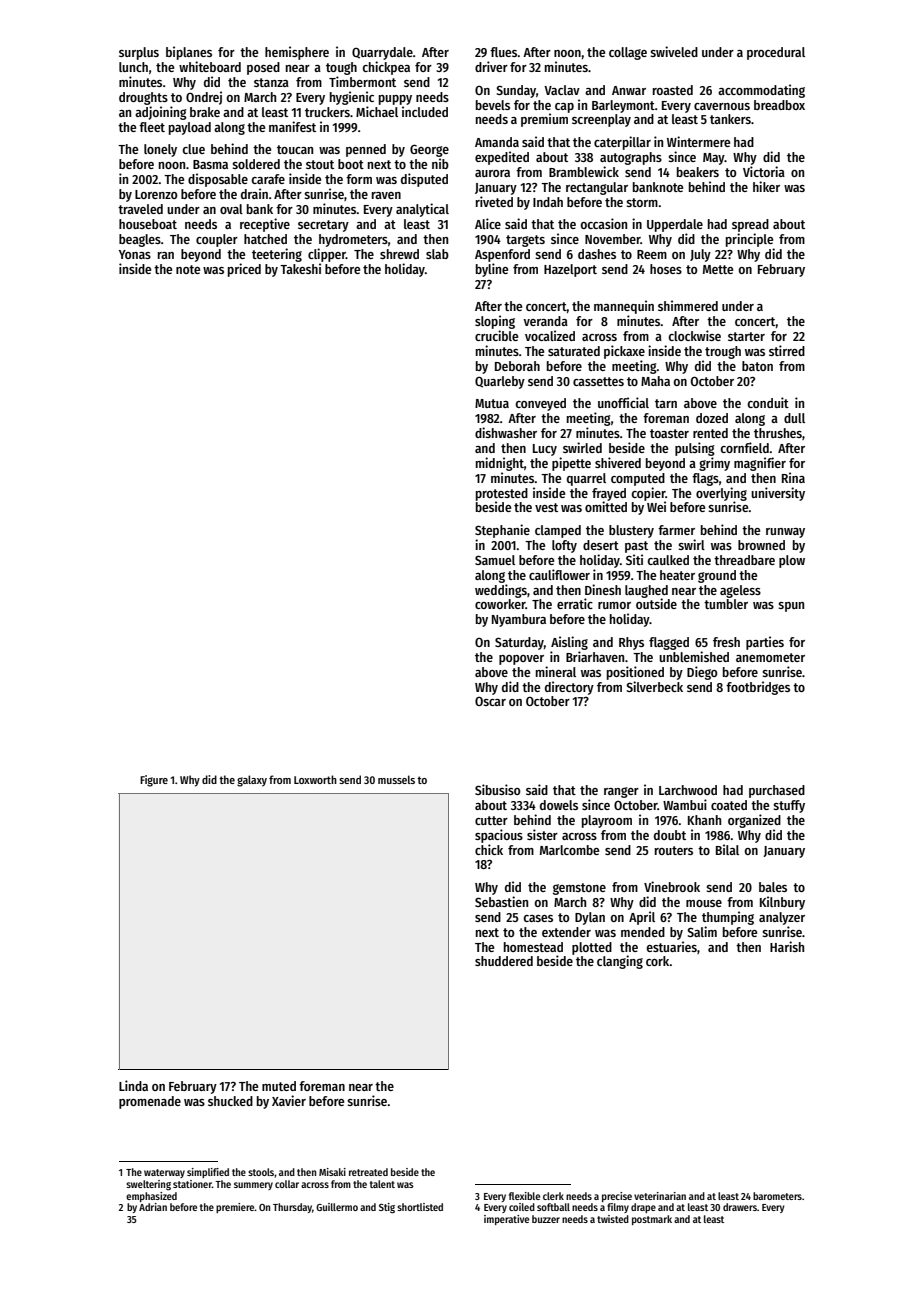 Image resolution: width=924 pixels, height=1308 pixels. What do you see at coordinates (500, 464) in the screenshot?
I see `midnight` at bounding box center [500, 464].
